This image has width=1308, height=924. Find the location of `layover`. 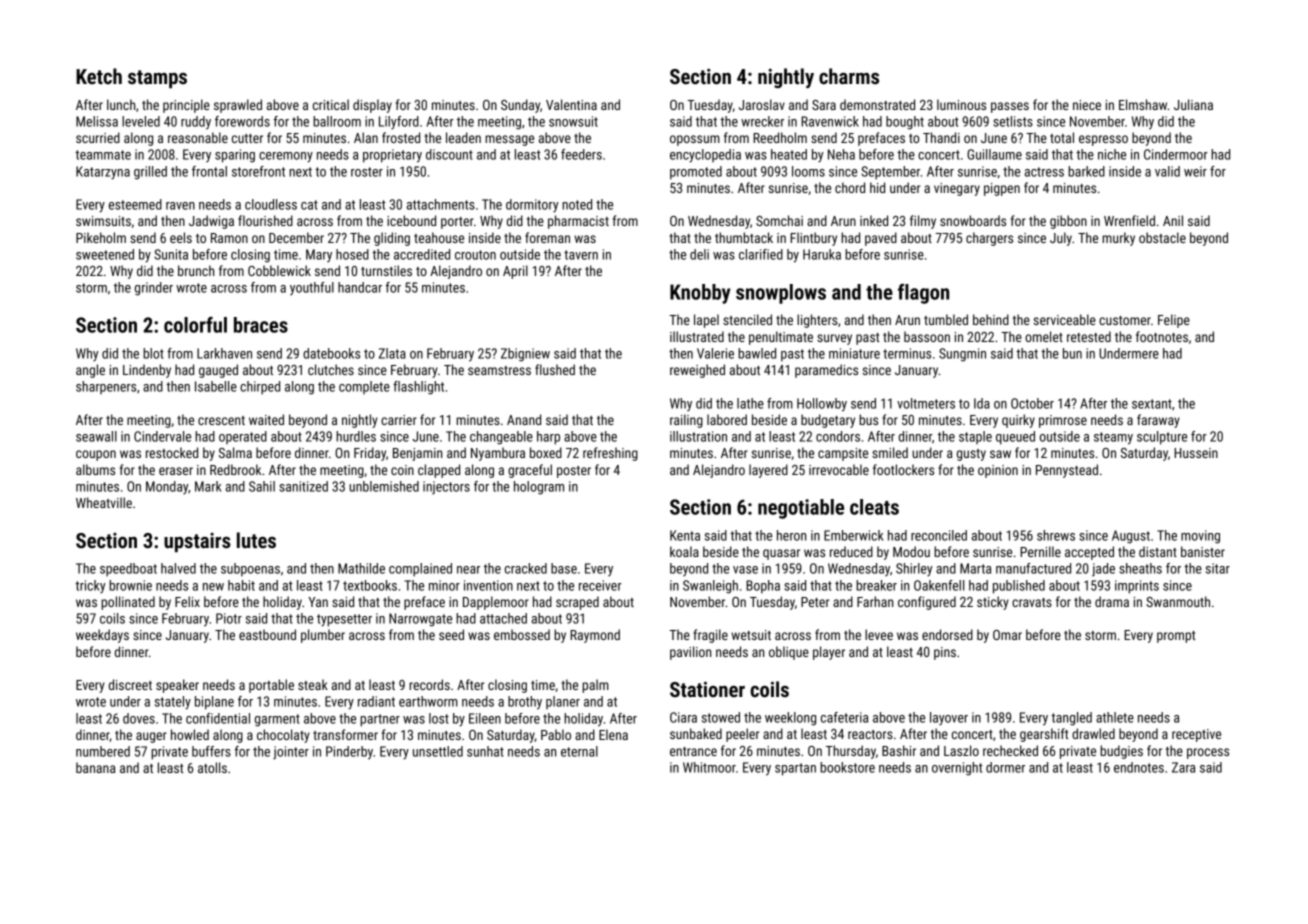

layover is located at coordinates (949, 718).
